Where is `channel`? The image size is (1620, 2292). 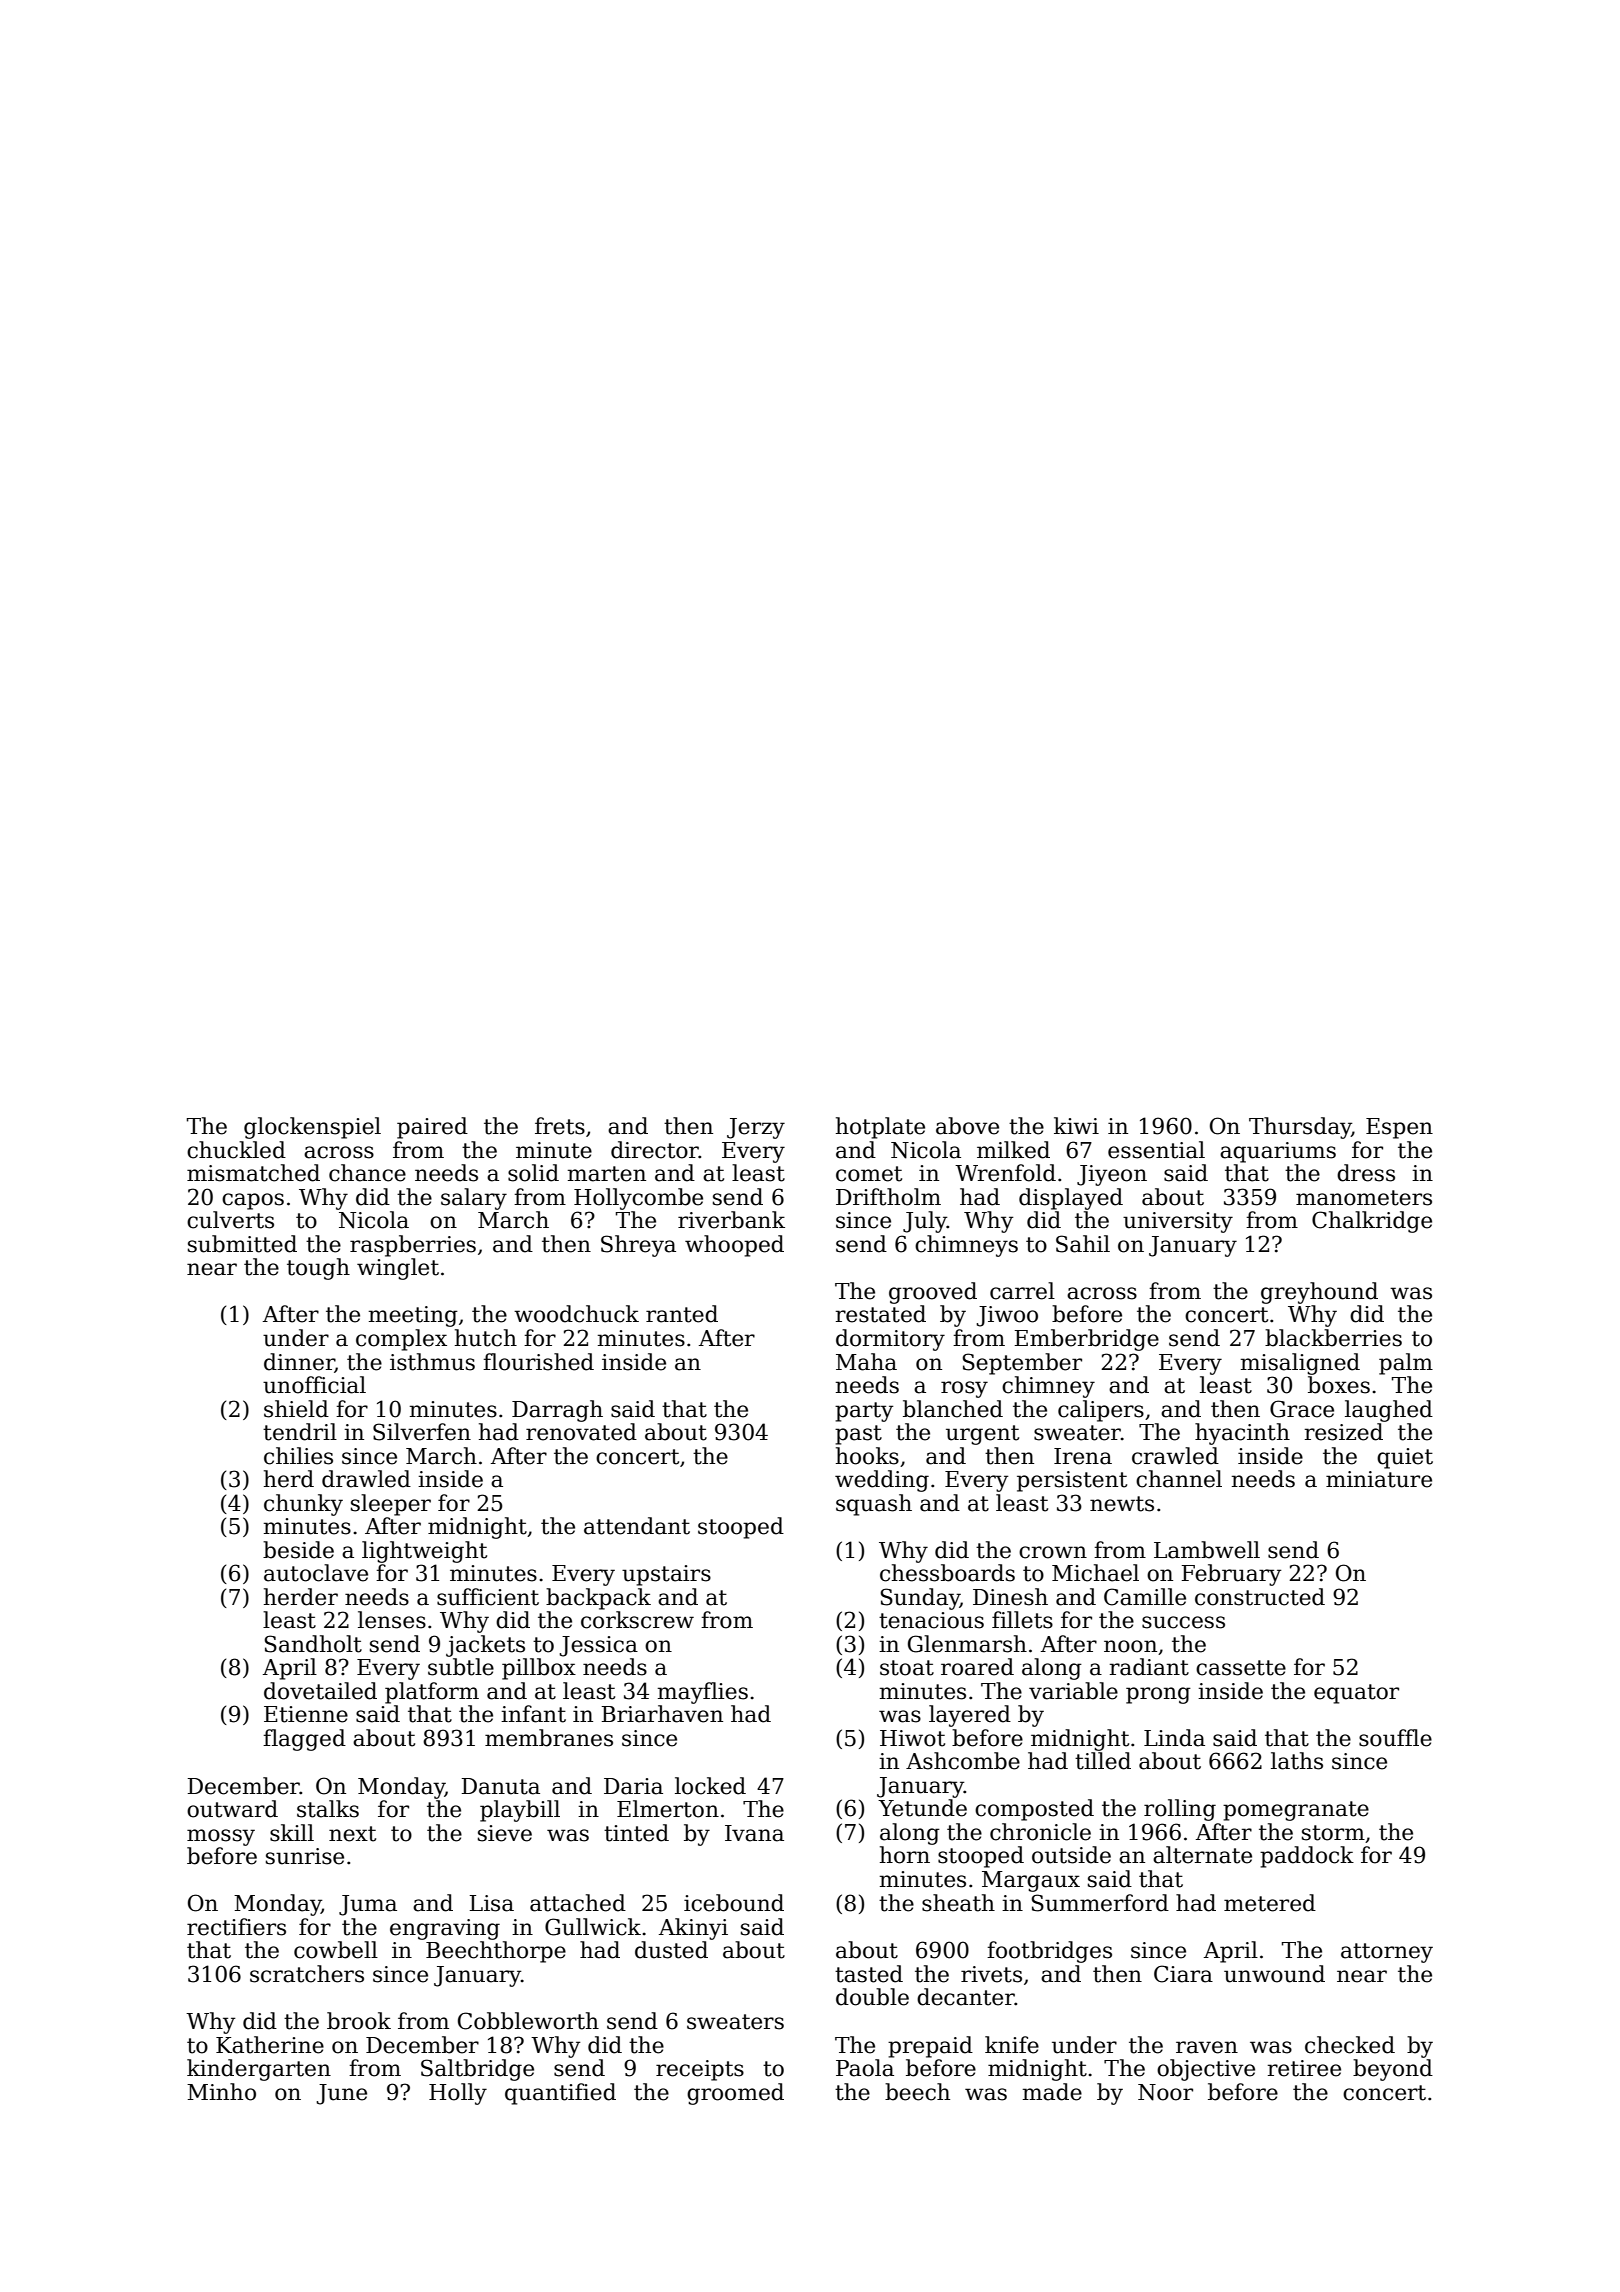 channel is located at coordinates (1179, 1479).
